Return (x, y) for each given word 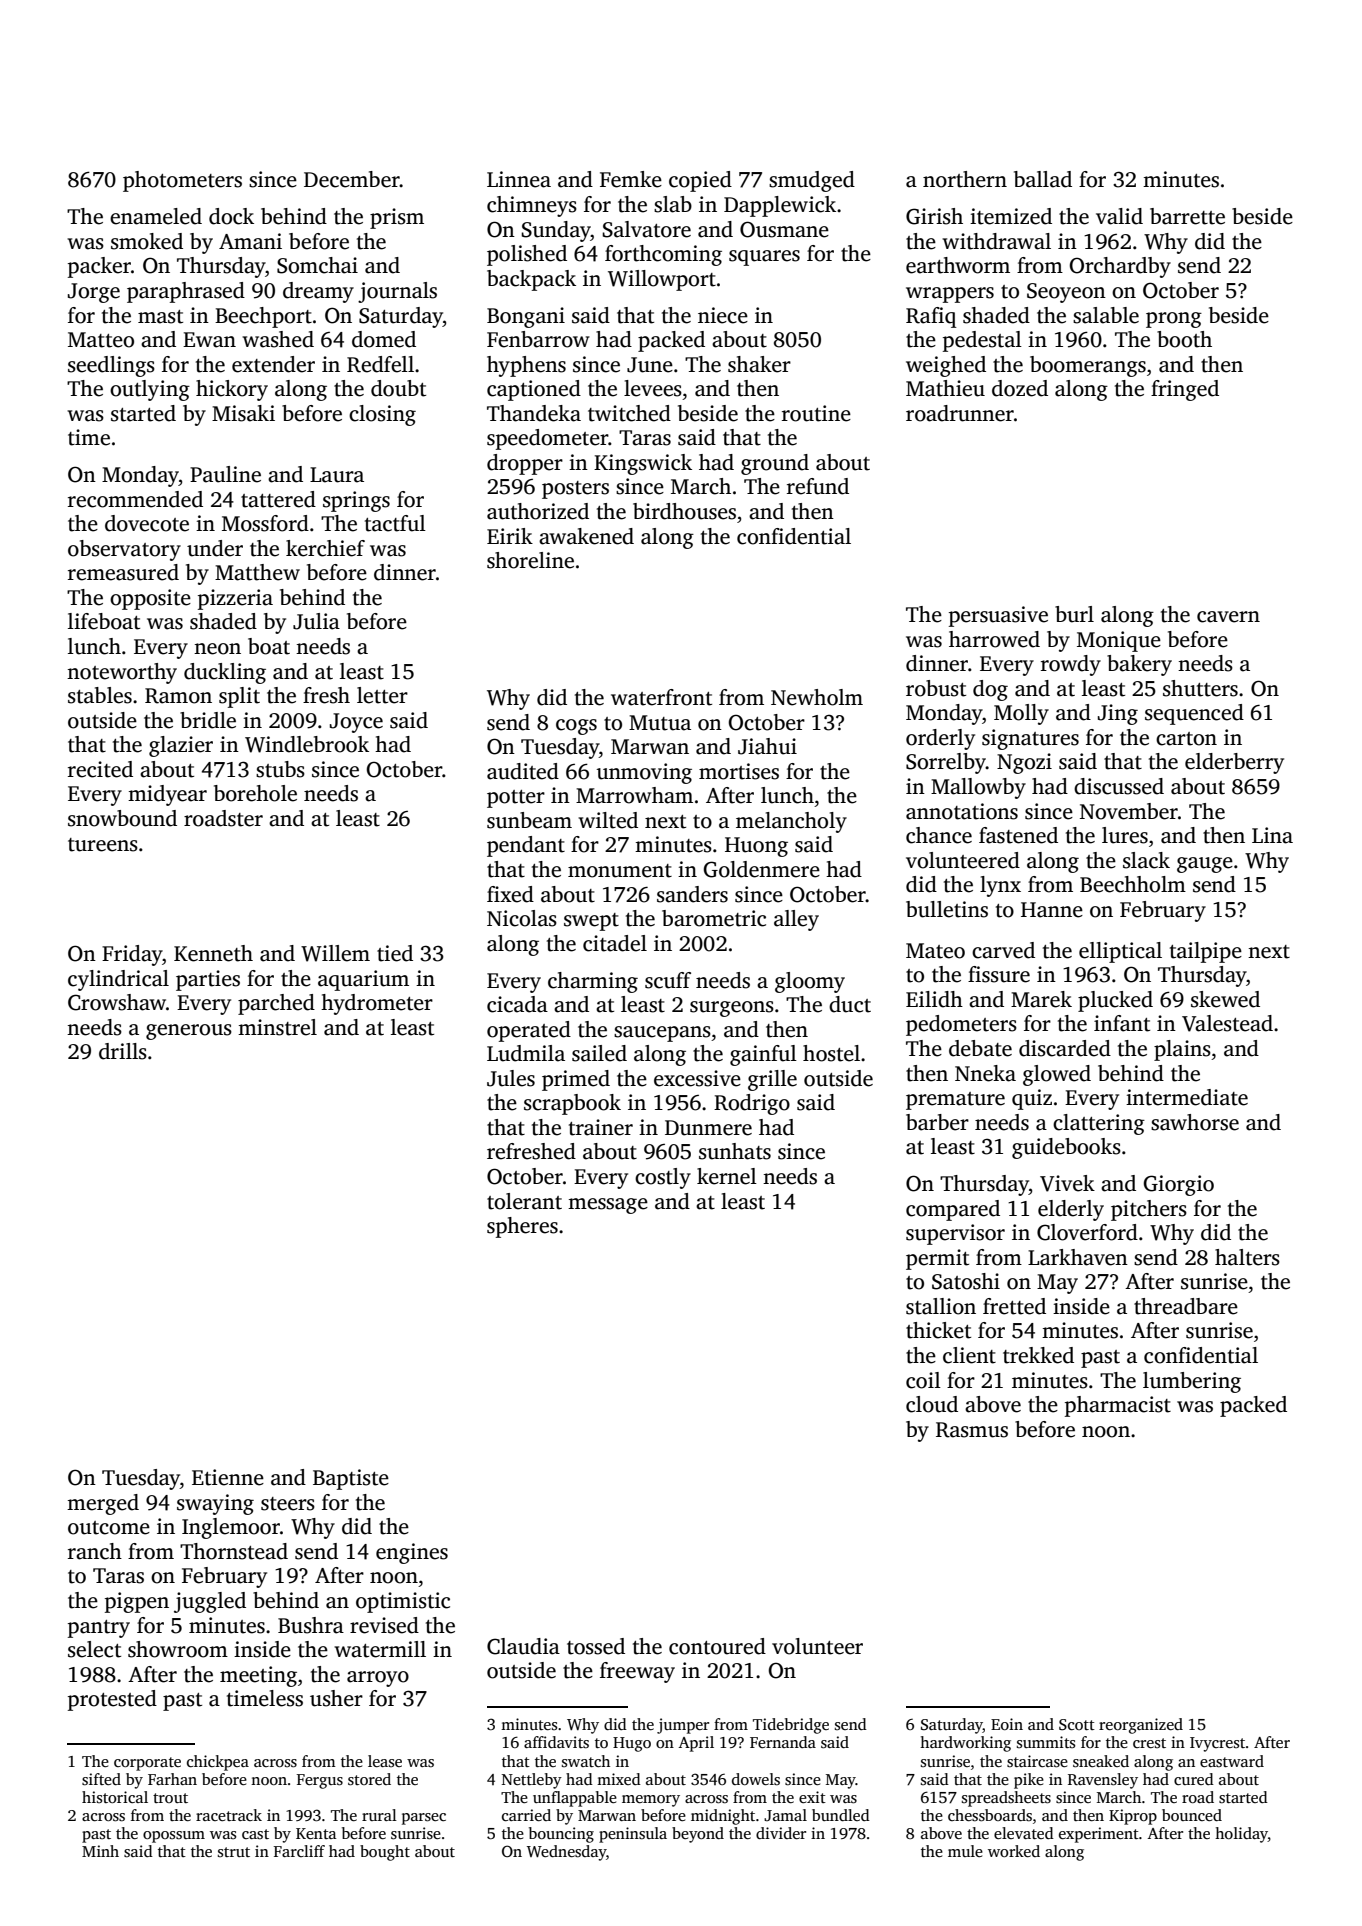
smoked (147, 241)
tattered (278, 499)
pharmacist (1118, 1406)
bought (385, 1853)
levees (653, 388)
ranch (95, 1551)
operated (529, 1031)
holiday (1241, 1835)
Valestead (1227, 1023)
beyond (698, 1835)
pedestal (982, 341)
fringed (1185, 390)
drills (123, 1051)
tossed (596, 1646)
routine (816, 413)
